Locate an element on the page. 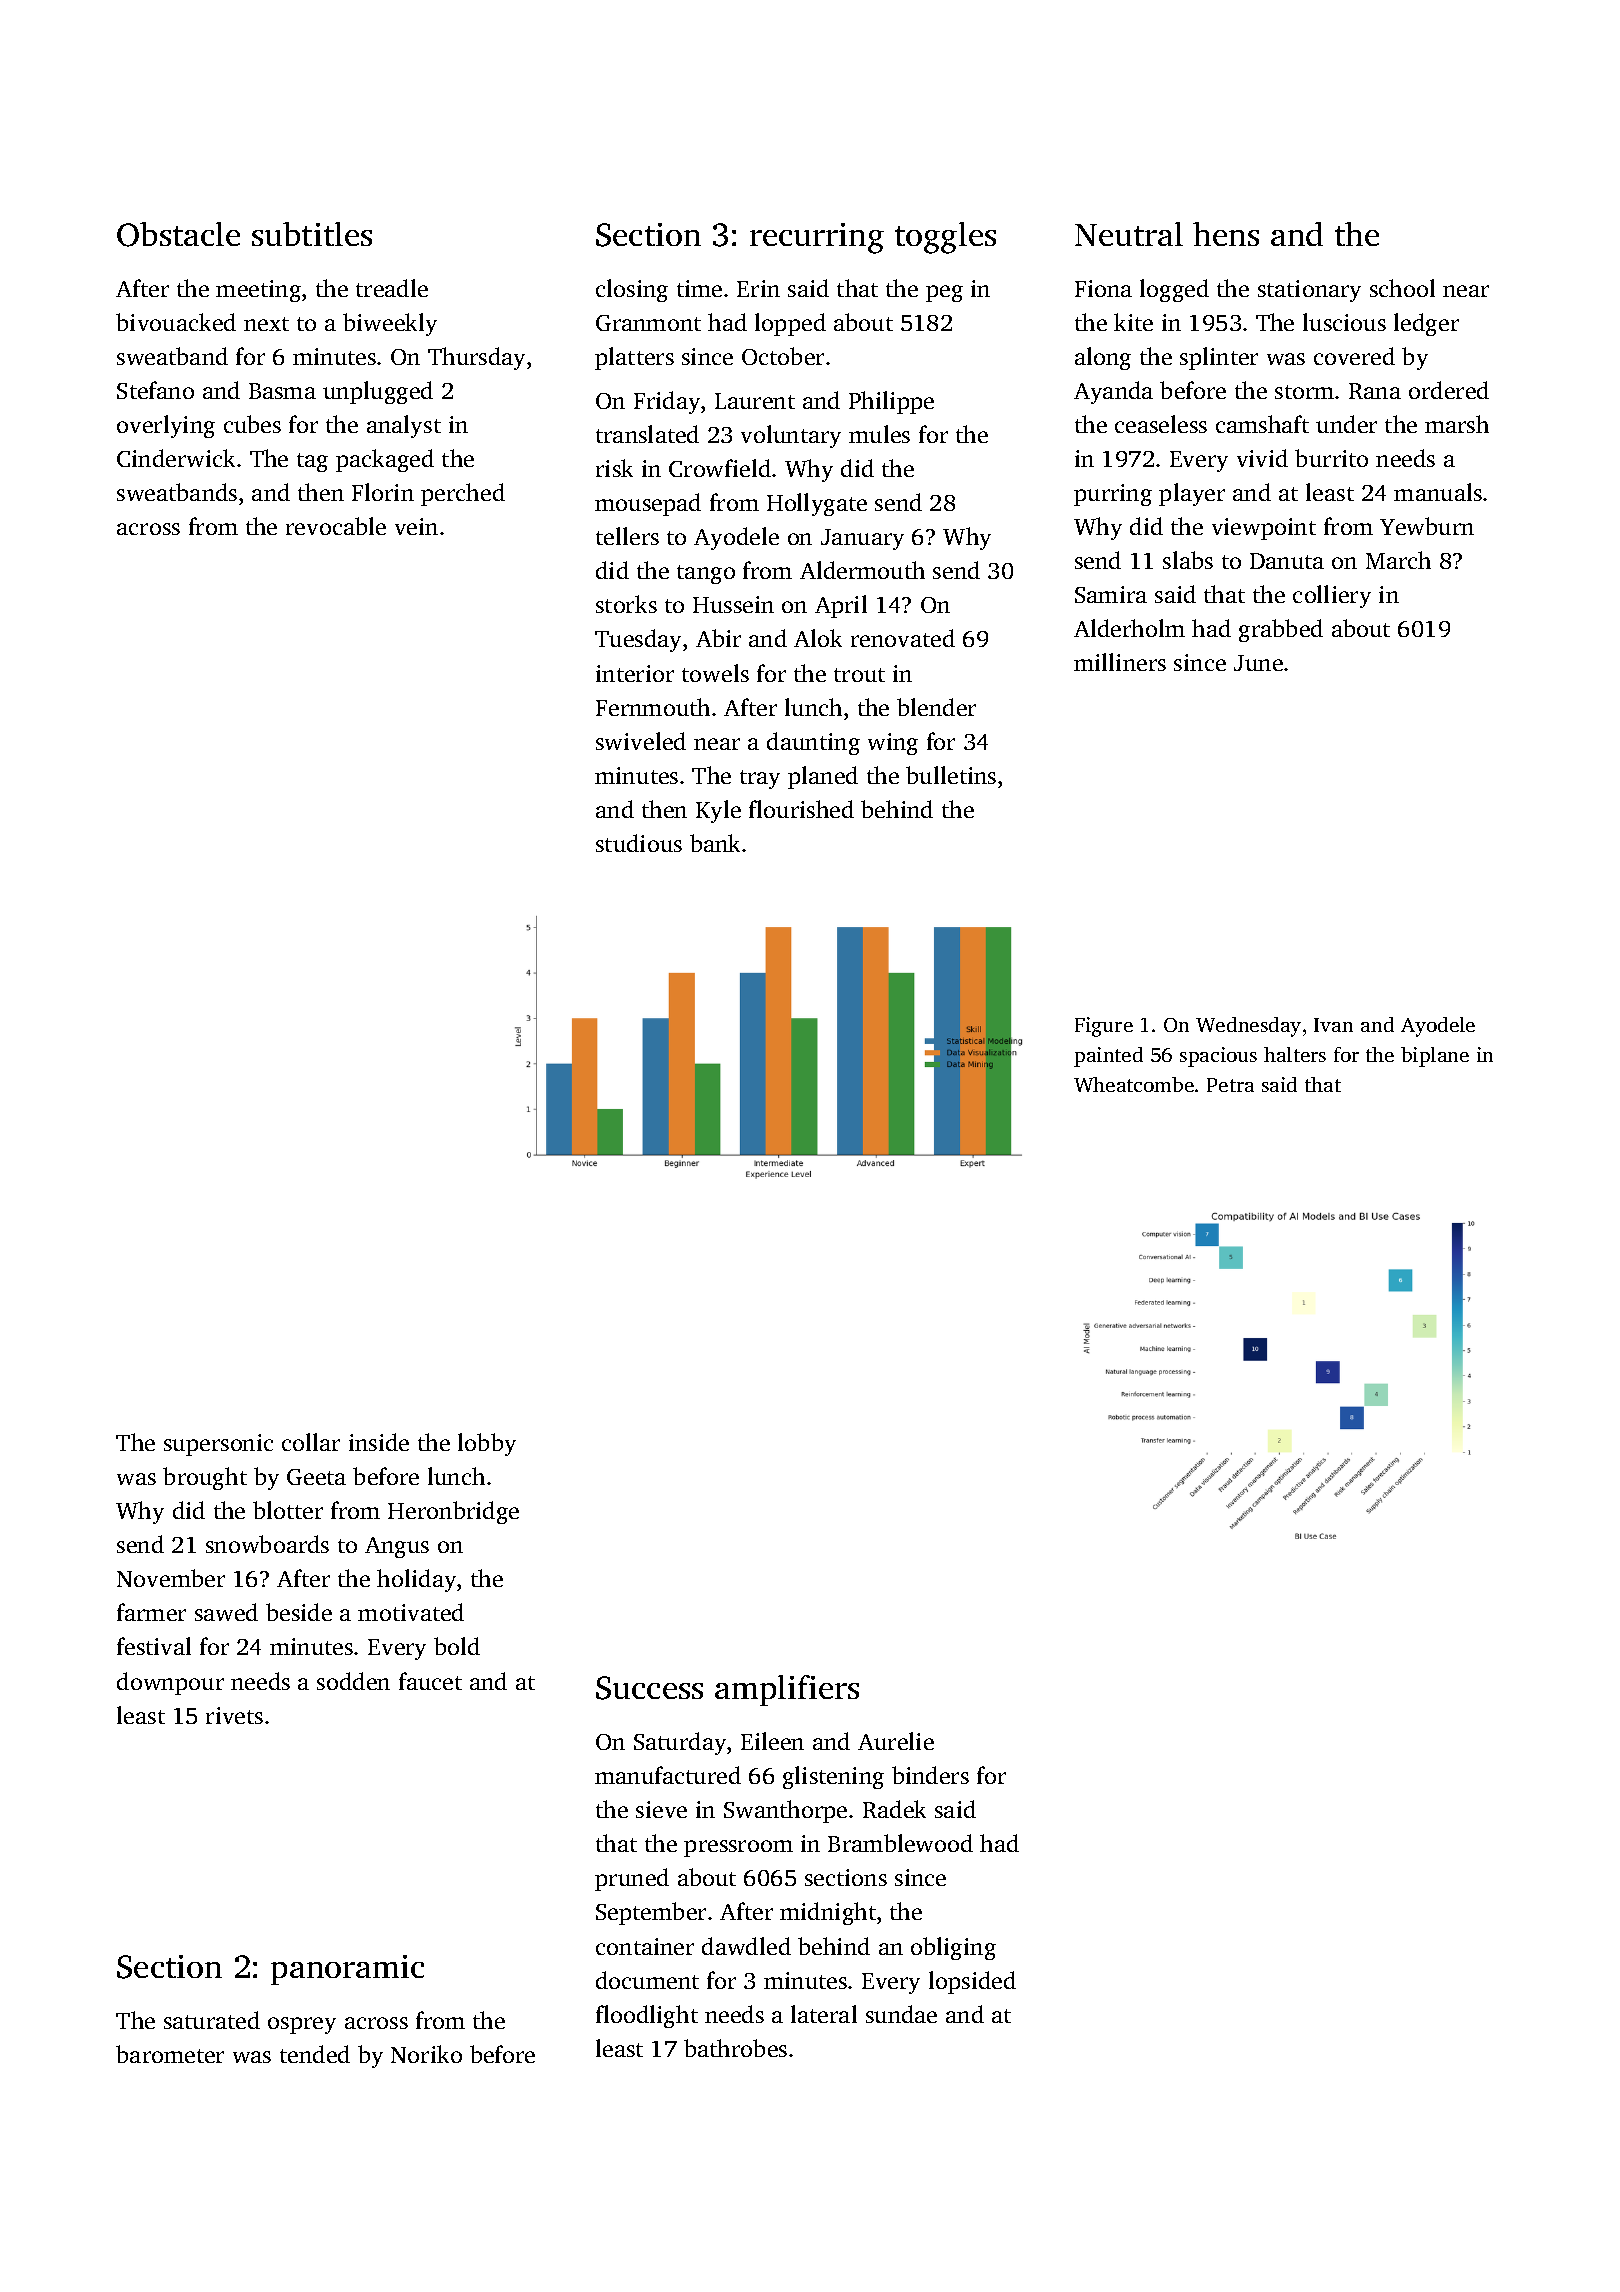 Image resolution: width=1620 pixels, height=2292 pixels. painted is located at coordinates (1108, 1057).
